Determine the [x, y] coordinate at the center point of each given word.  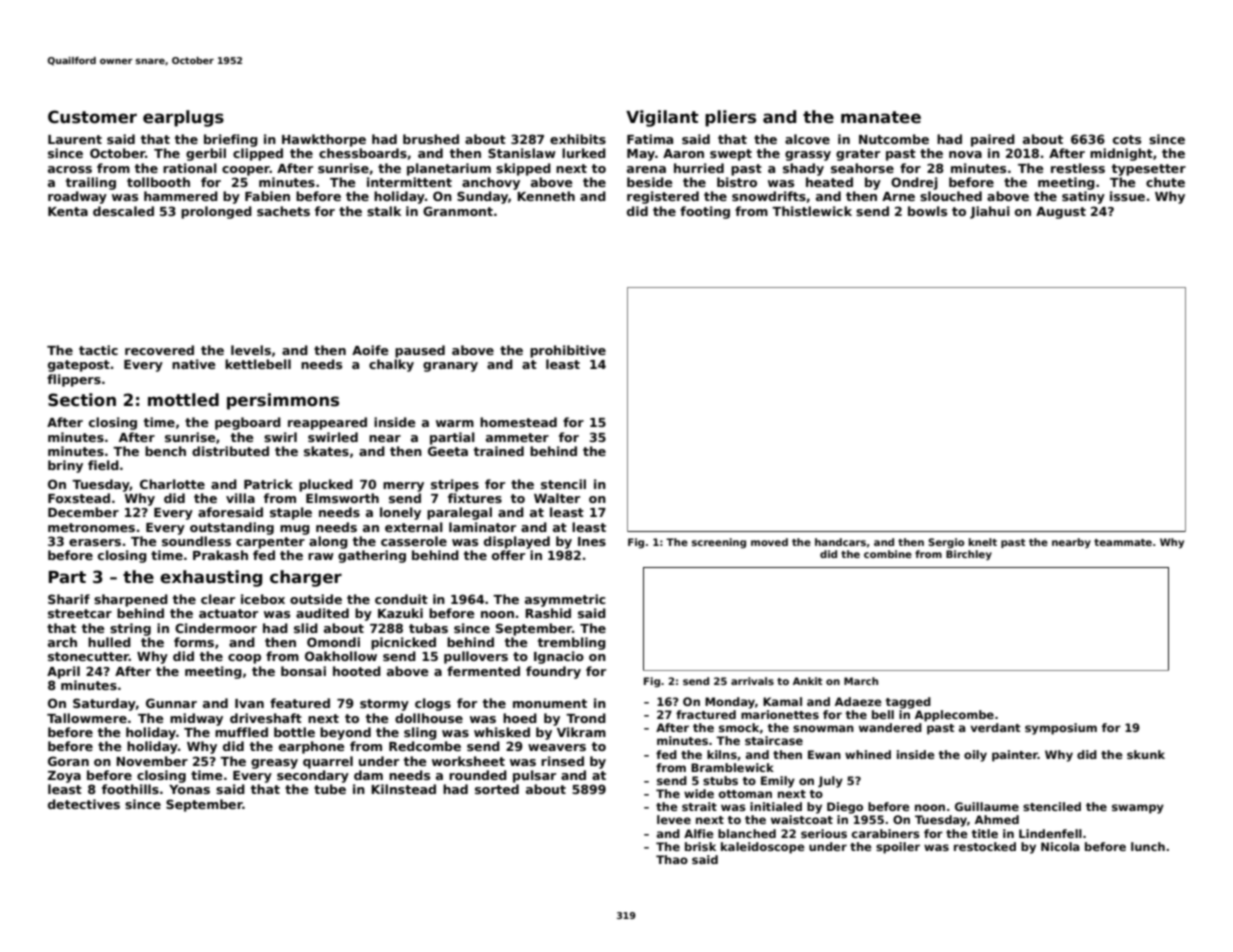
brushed [431, 139]
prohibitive [568, 351]
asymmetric [565, 600]
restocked [985, 846]
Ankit [807, 681]
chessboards [363, 153]
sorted [497, 789]
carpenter [270, 543]
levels [251, 350]
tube [330, 789]
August [1061, 213]
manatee [881, 117]
